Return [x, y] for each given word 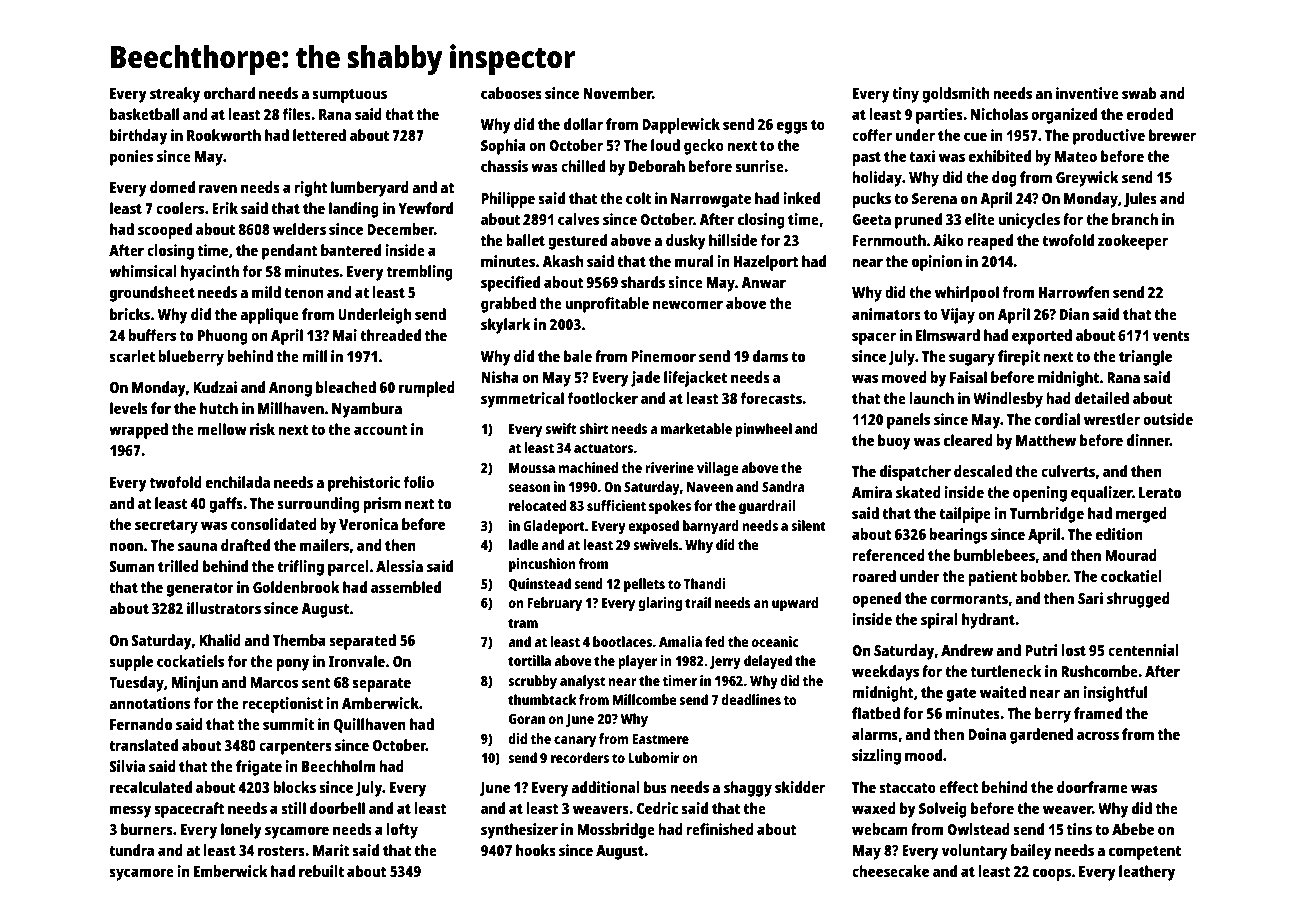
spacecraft [189, 810]
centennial [1143, 650]
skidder [800, 787]
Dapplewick [681, 126]
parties [939, 116]
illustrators [224, 608]
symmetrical [522, 400]
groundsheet [152, 294]
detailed [1102, 398]
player [637, 662]
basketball [144, 114]
